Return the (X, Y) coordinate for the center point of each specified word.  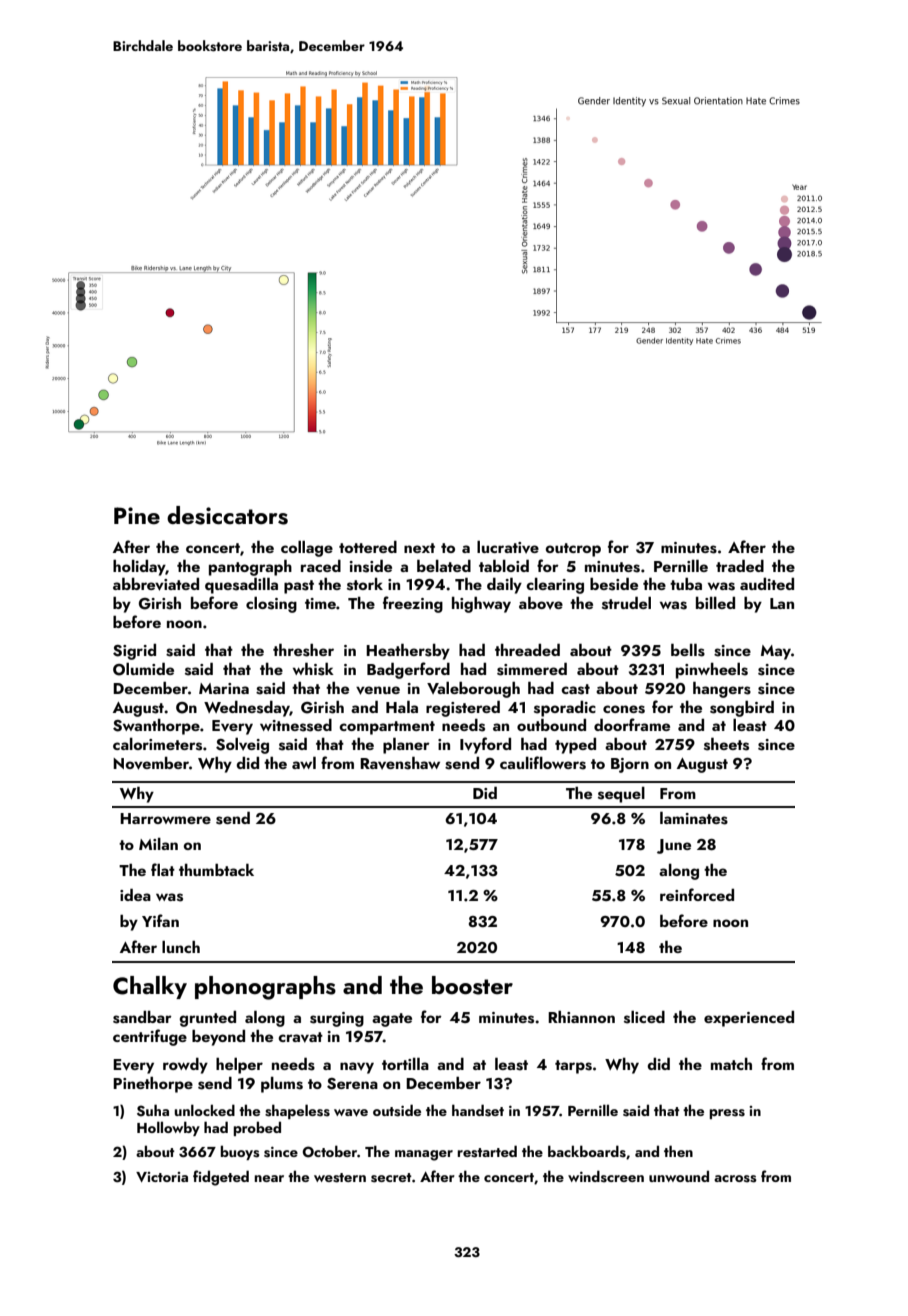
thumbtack (216, 870)
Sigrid (134, 652)
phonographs (265, 988)
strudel (626, 603)
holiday (139, 568)
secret (391, 1178)
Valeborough (473, 690)
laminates (694, 818)
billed (715, 603)
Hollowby (168, 1128)
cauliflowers (543, 763)
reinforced (697, 894)
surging (337, 1019)
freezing (413, 604)
